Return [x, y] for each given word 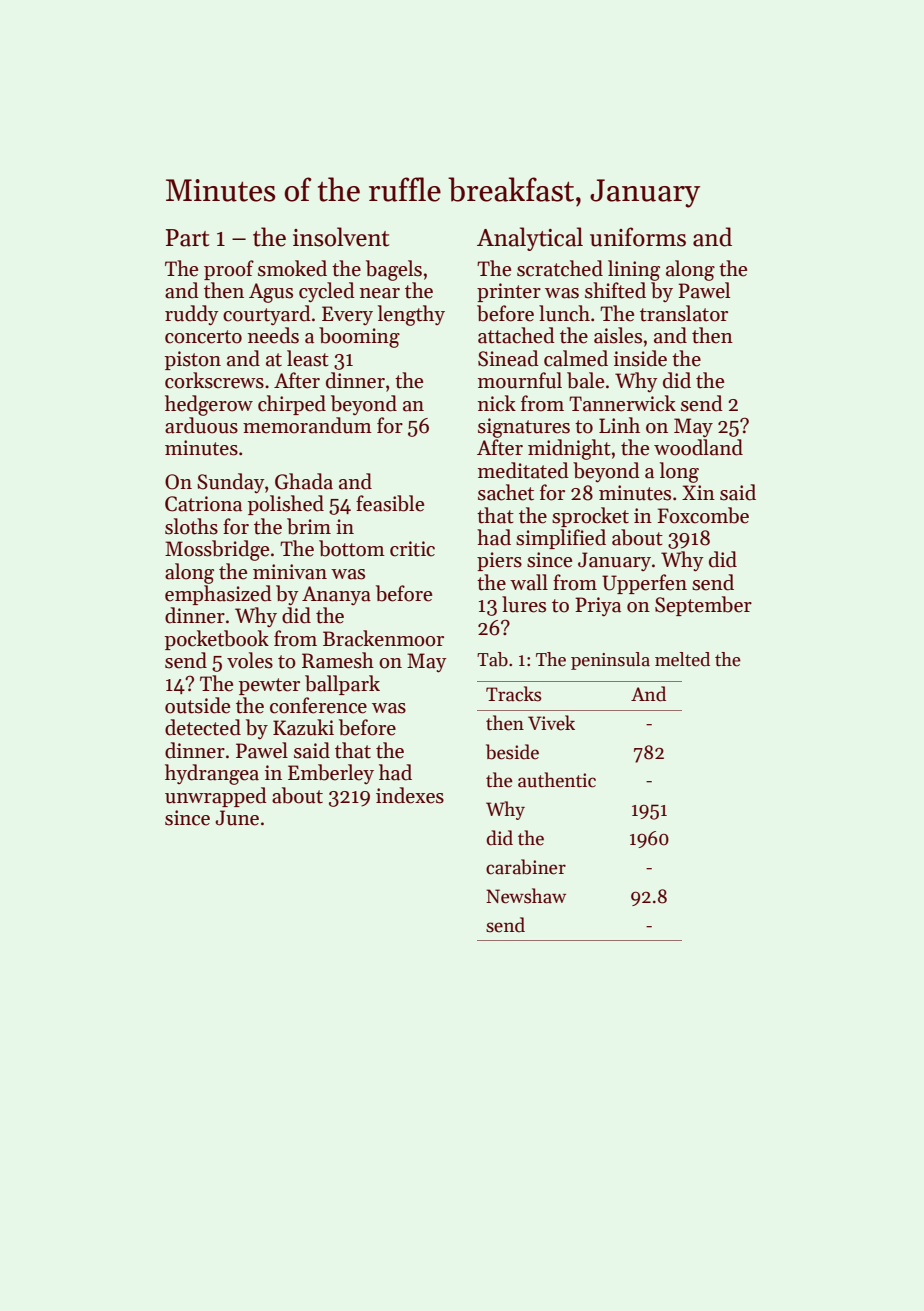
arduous [201, 425]
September [703, 606]
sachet [506, 492]
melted [682, 659]
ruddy [192, 315]
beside [512, 752]
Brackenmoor [383, 638]
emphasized [218, 595]
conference [318, 705]
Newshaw [526, 896]
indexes [410, 795]
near [380, 293]
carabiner [526, 867]
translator [684, 313]
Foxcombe [703, 515]
